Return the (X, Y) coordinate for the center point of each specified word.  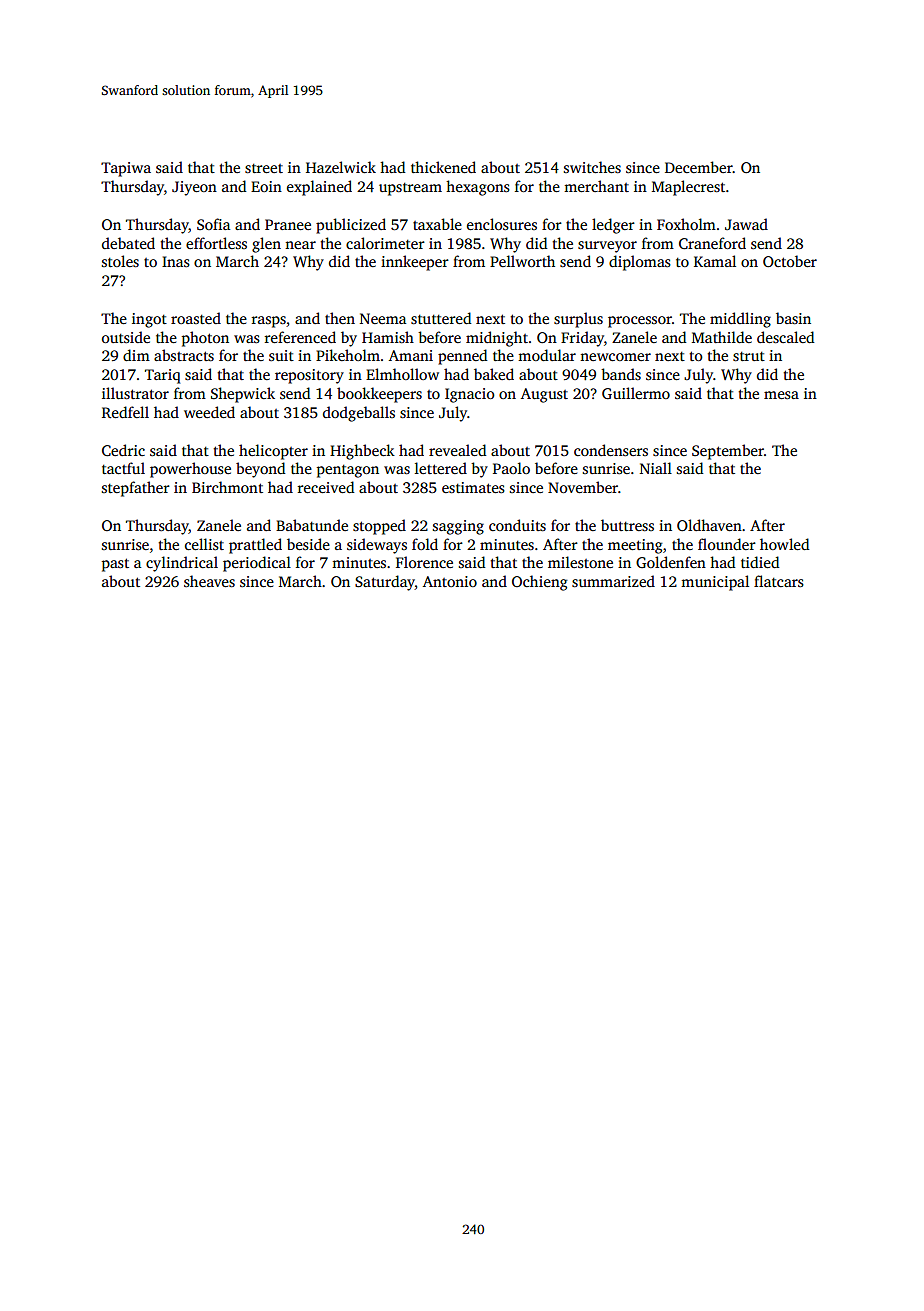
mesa (781, 395)
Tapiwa (126, 169)
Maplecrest (688, 188)
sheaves (209, 581)
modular (547, 355)
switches (592, 167)
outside (126, 337)
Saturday (385, 583)
